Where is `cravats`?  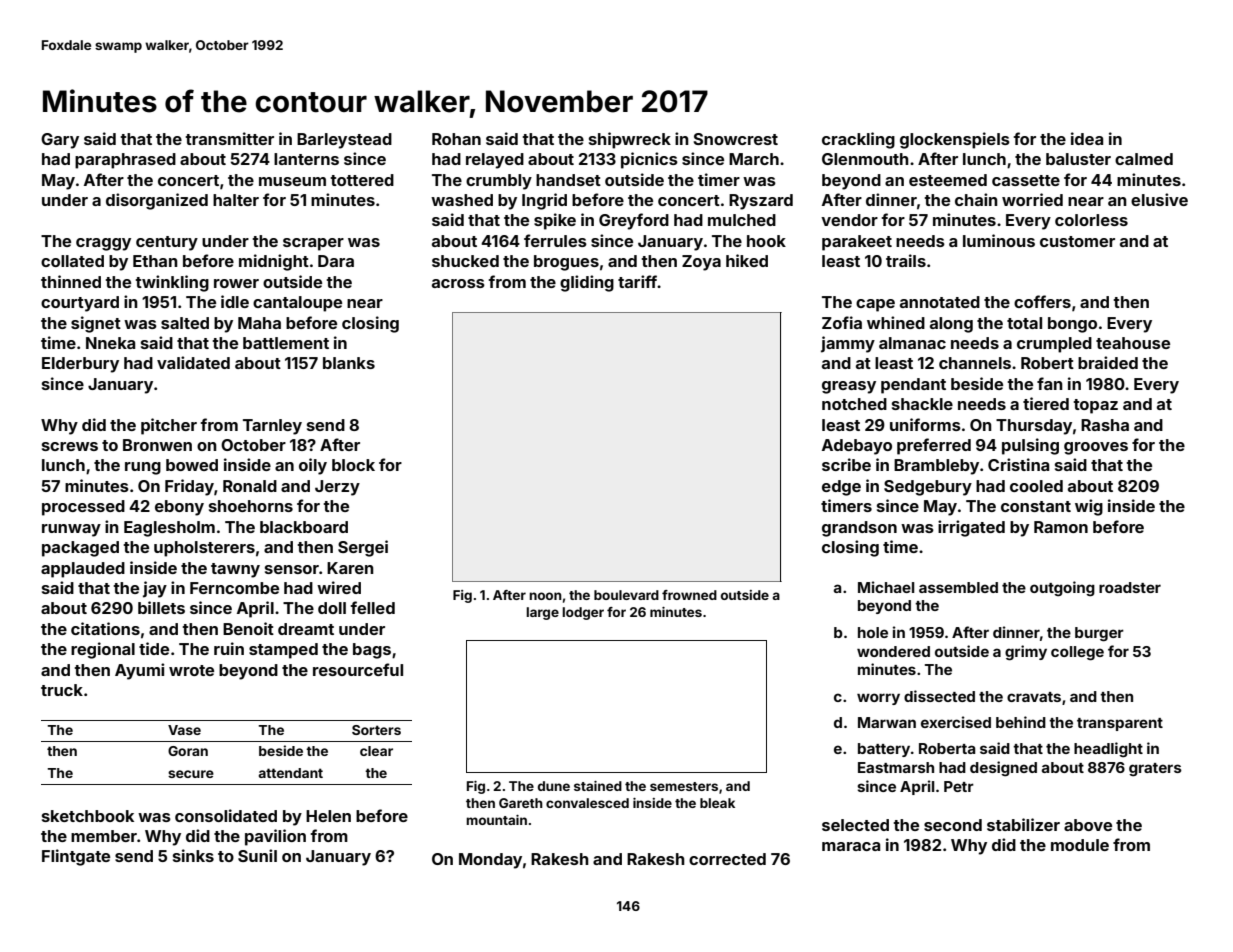
cravats is located at coordinates (1034, 697).
